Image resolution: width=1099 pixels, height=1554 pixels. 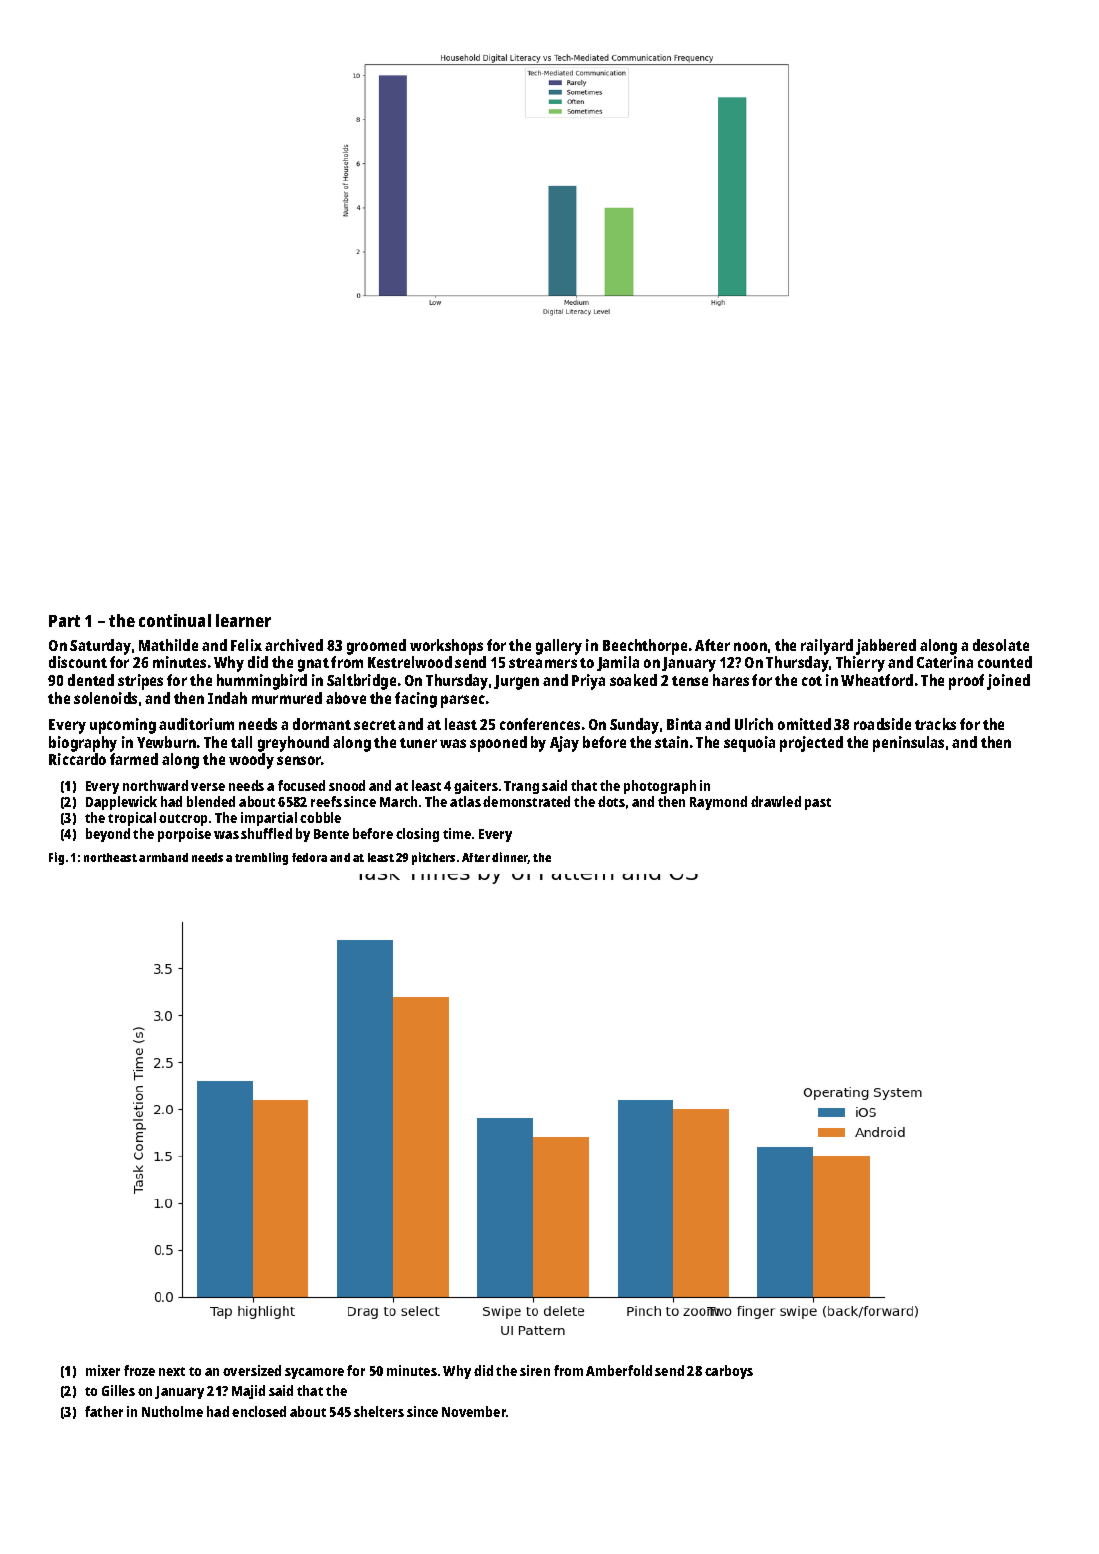 What do you see at coordinates (104, 1411) in the image?
I see `father` at bounding box center [104, 1411].
